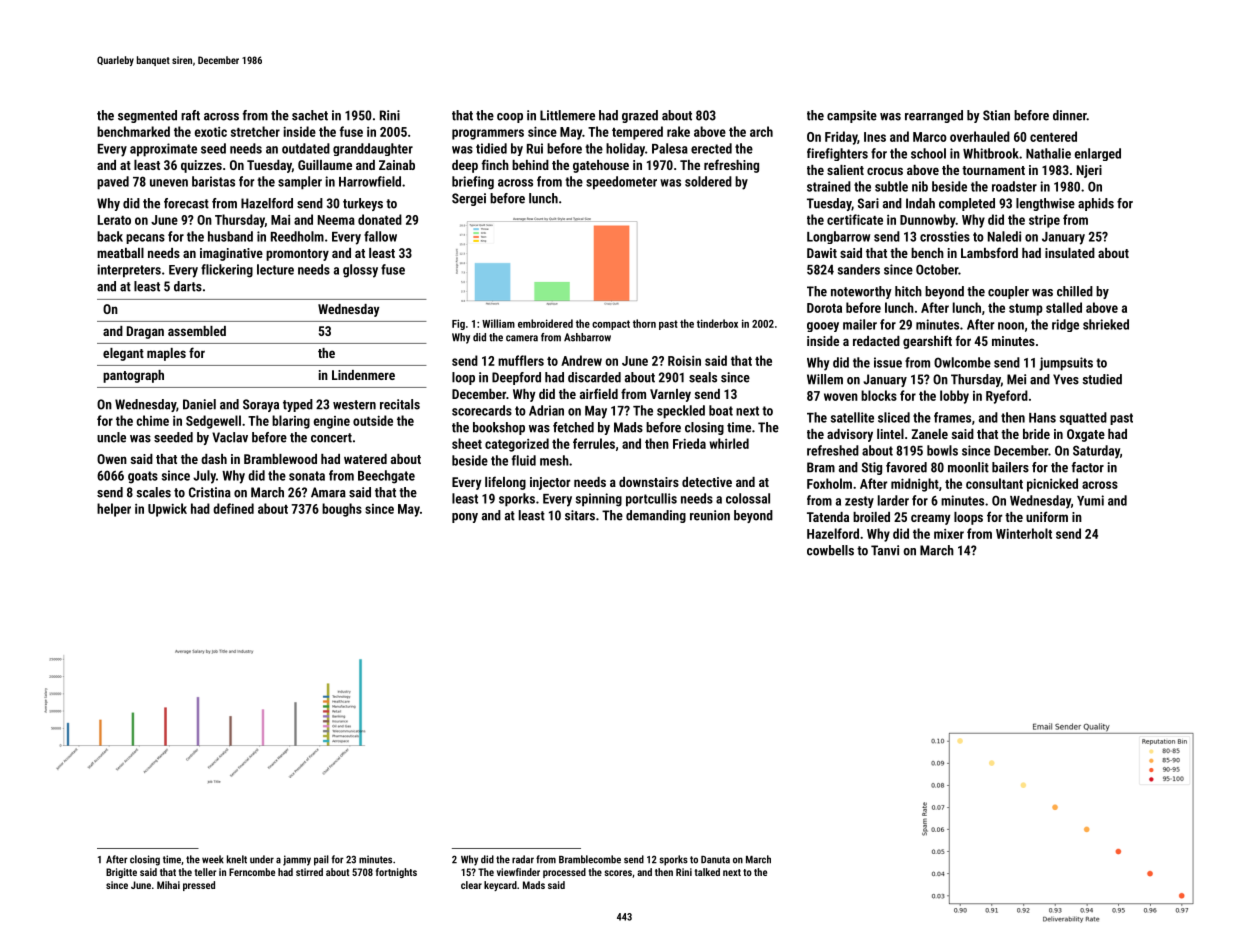 This page has width=1233, height=952. I want to click on keycard, so click(500, 886).
